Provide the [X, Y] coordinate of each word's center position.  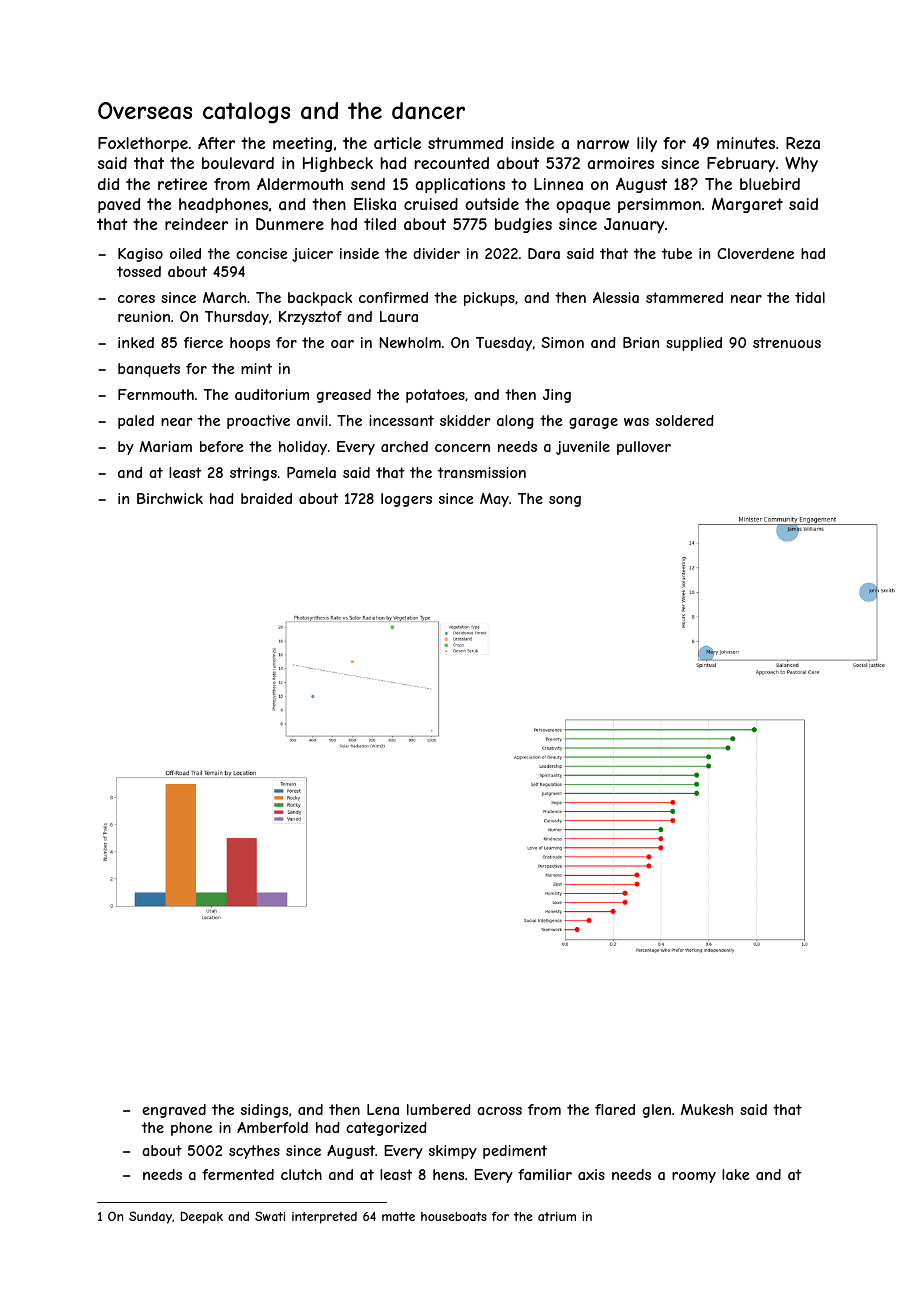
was [636, 422]
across [499, 1111]
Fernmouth [156, 394]
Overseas [145, 111]
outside [492, 204]
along [515, 422]
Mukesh [707, 1109]
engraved [174, 1111]
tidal [810, 297]
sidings [264, 1111]
